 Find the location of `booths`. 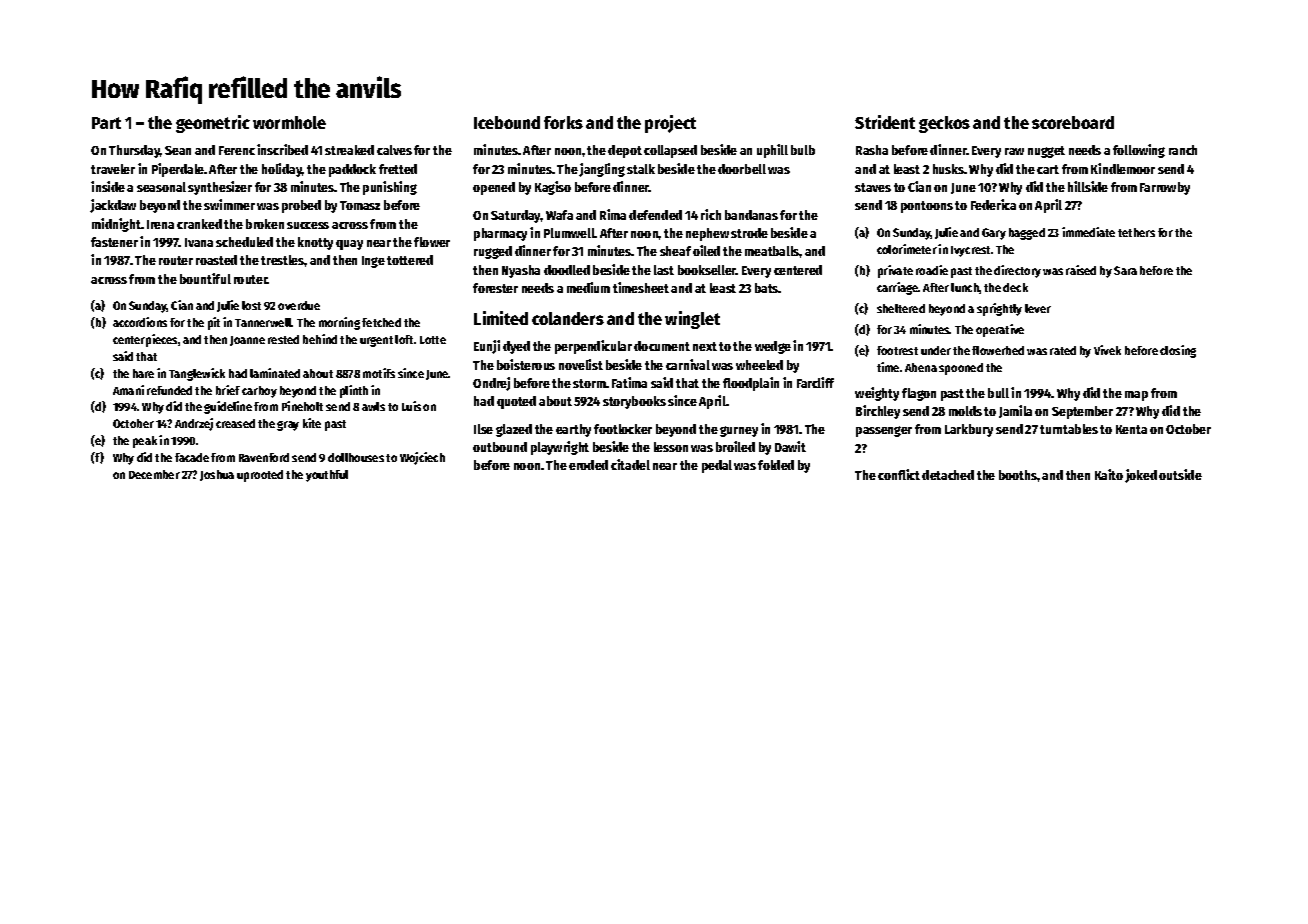

booths is located at coordinates (1018, 475).
